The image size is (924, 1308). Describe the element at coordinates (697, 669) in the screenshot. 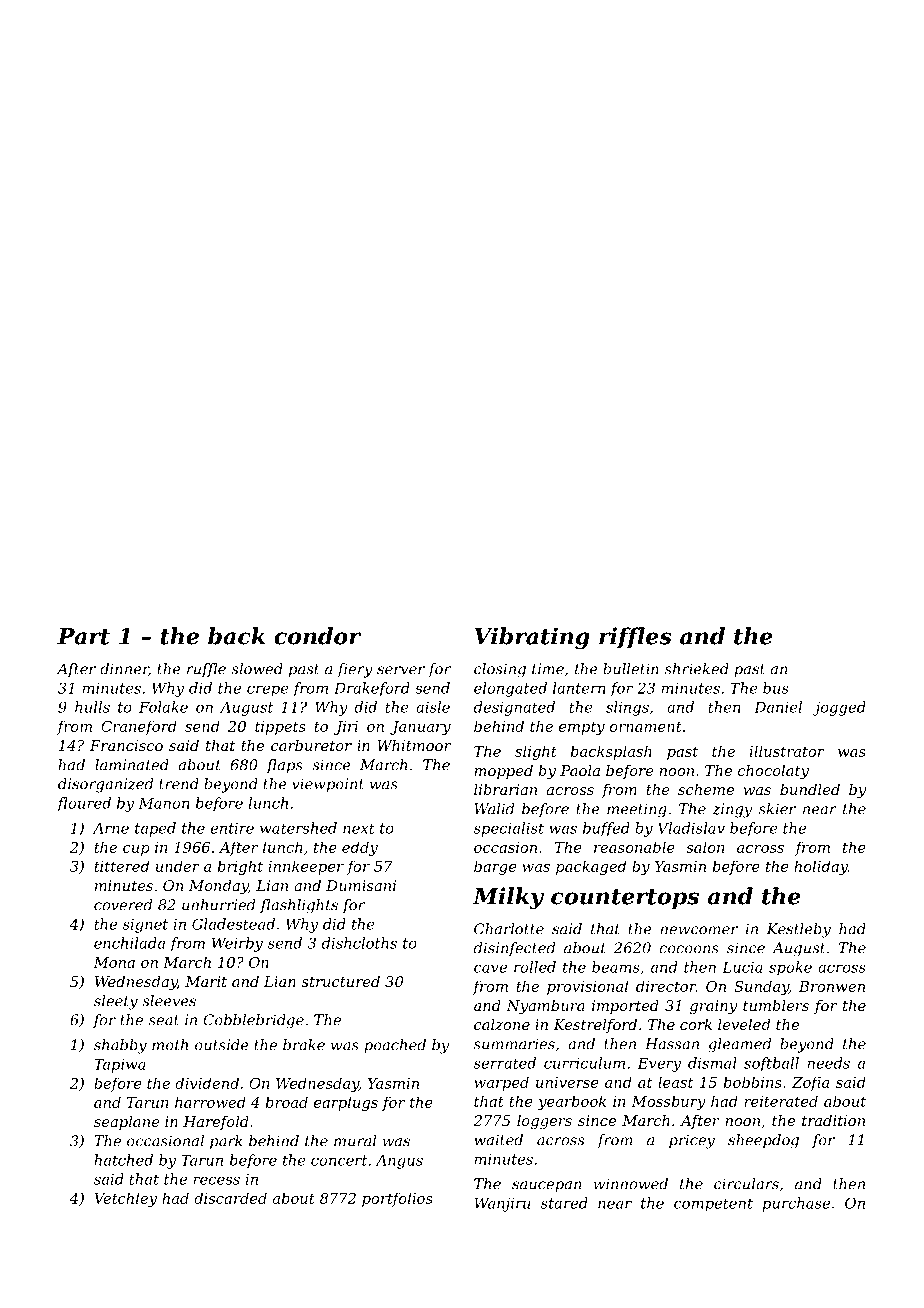

I see `shrieked` at that location.
